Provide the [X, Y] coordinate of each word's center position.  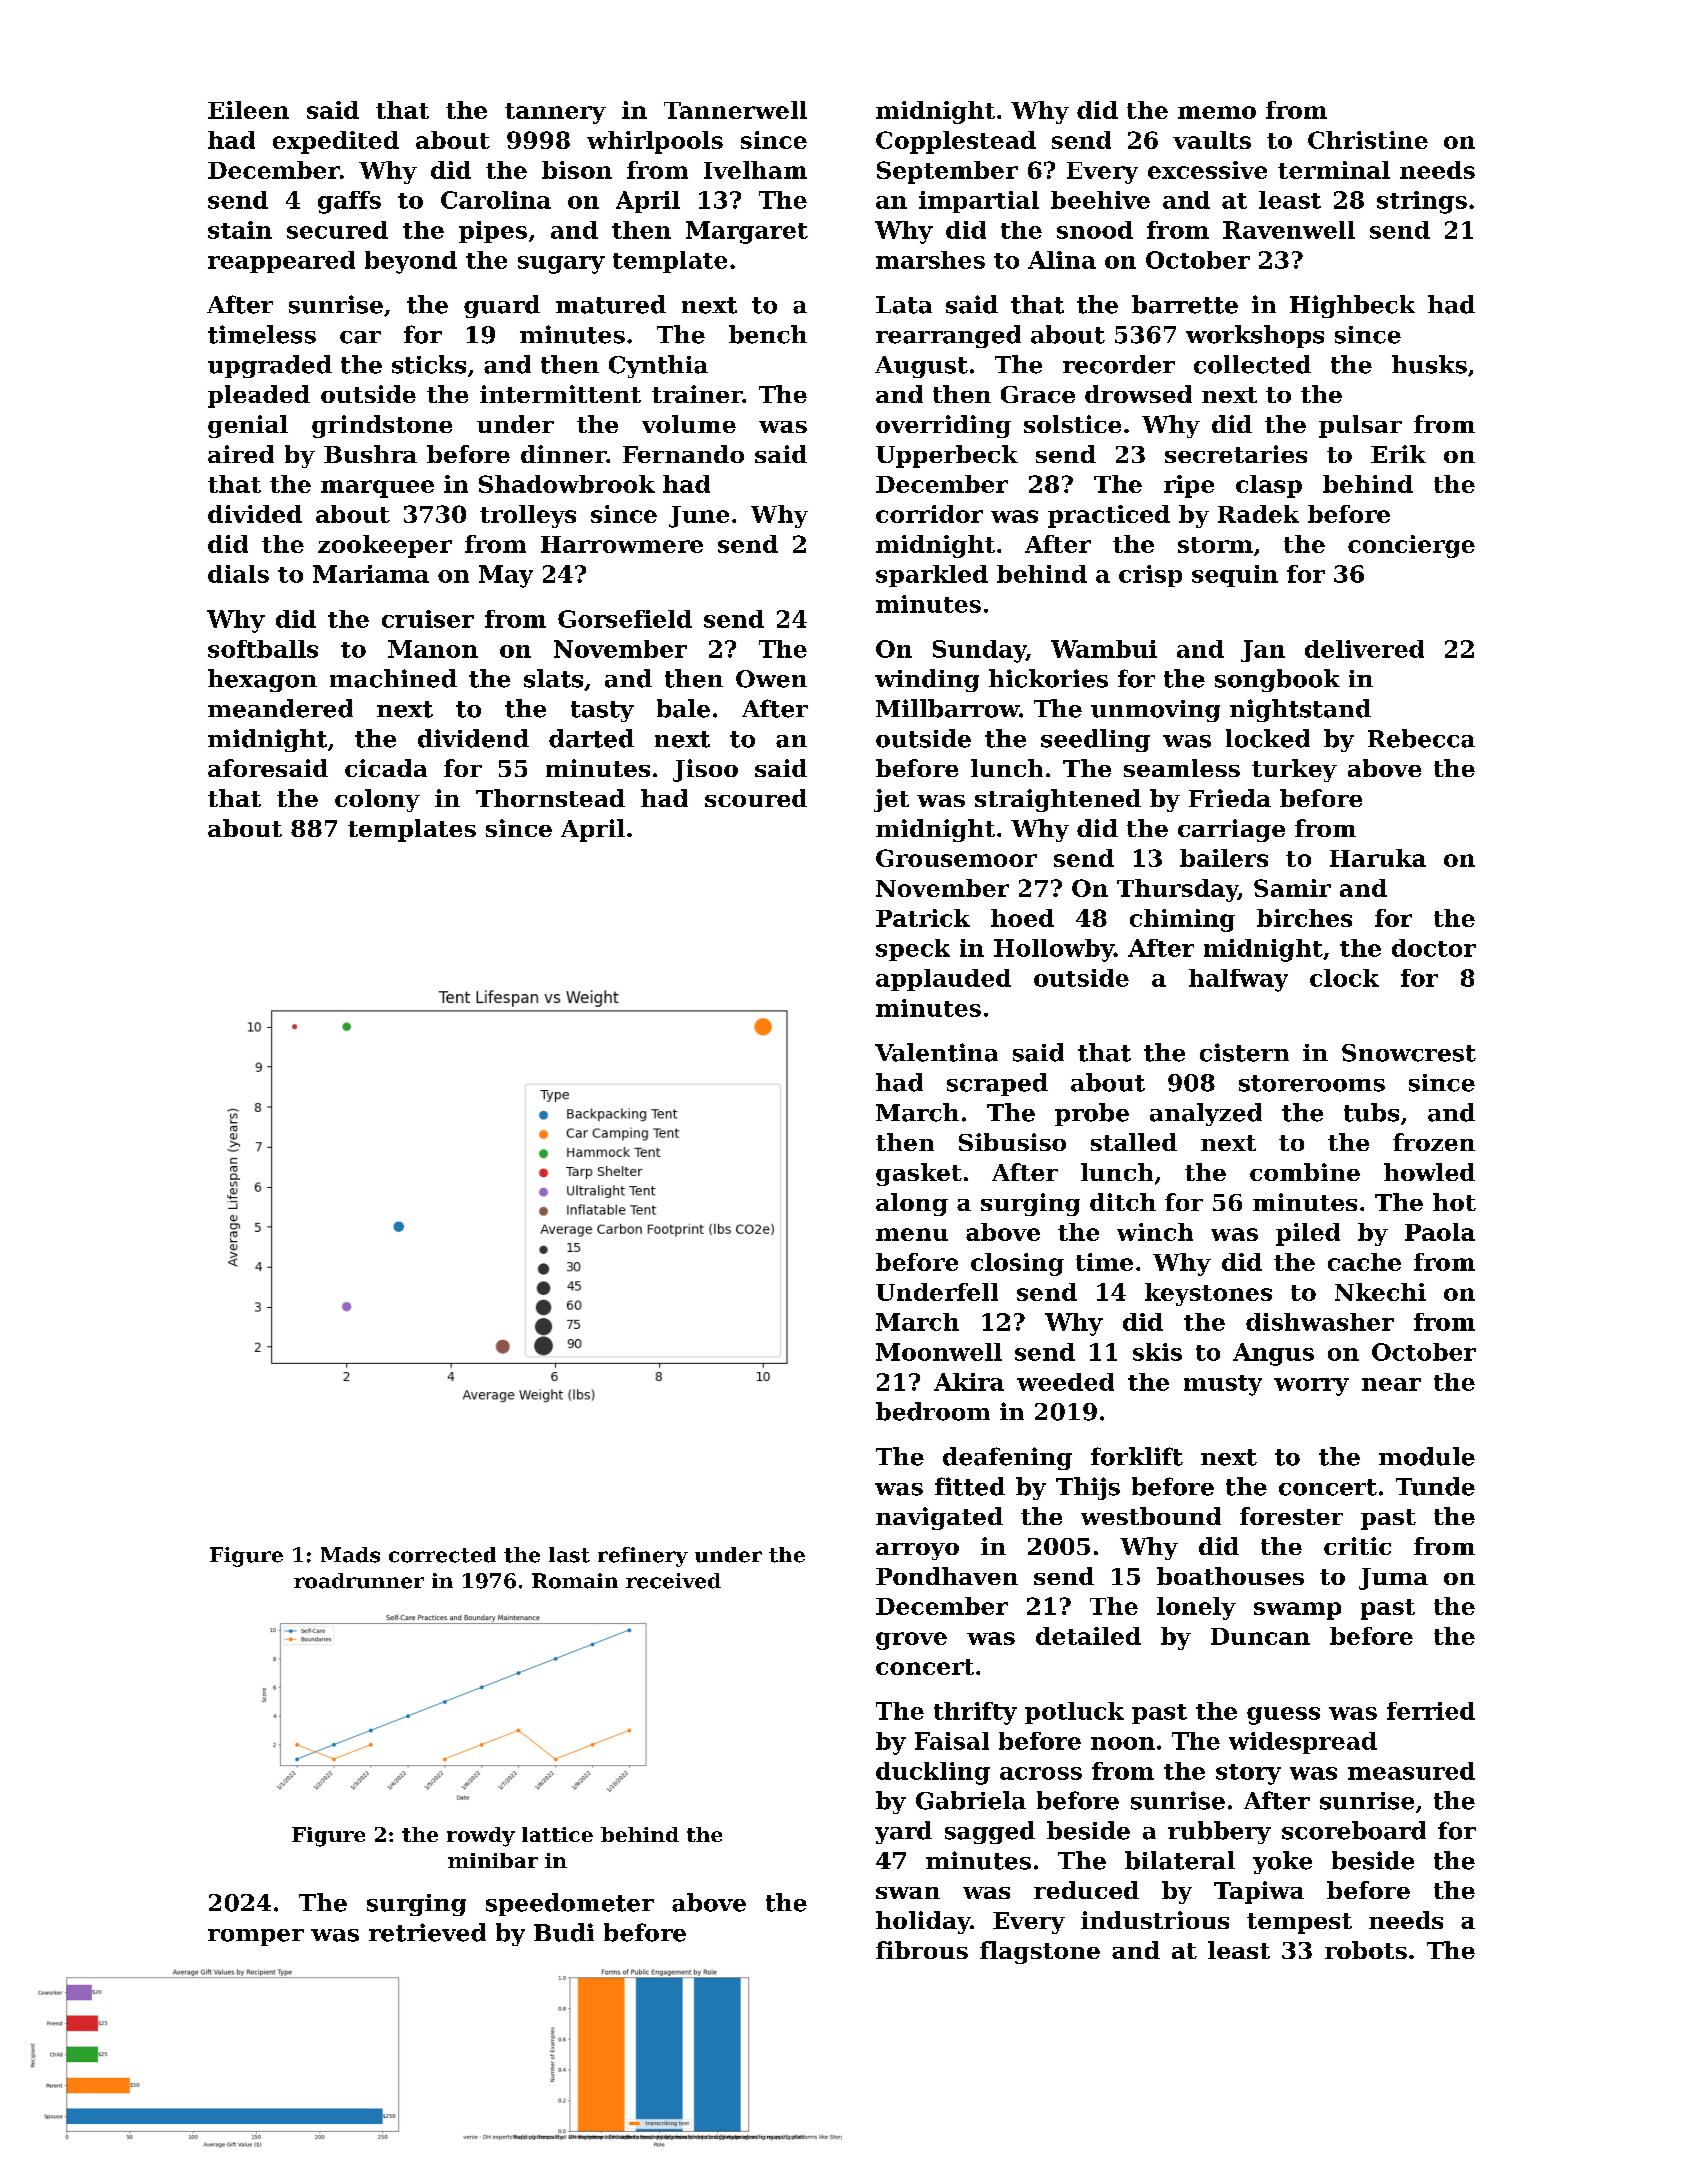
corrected [442, 1555]
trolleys [528, 516]
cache [1364, 1262]
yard [903, 1832]
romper [256, 1937]
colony [377, 800]
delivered [1364, 649]
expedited [336, 142]
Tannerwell [735, 110]
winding [927, 680]
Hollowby [1054, 950]
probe [1092, 1114]
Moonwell [939, 1352]
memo [1217, 112]
